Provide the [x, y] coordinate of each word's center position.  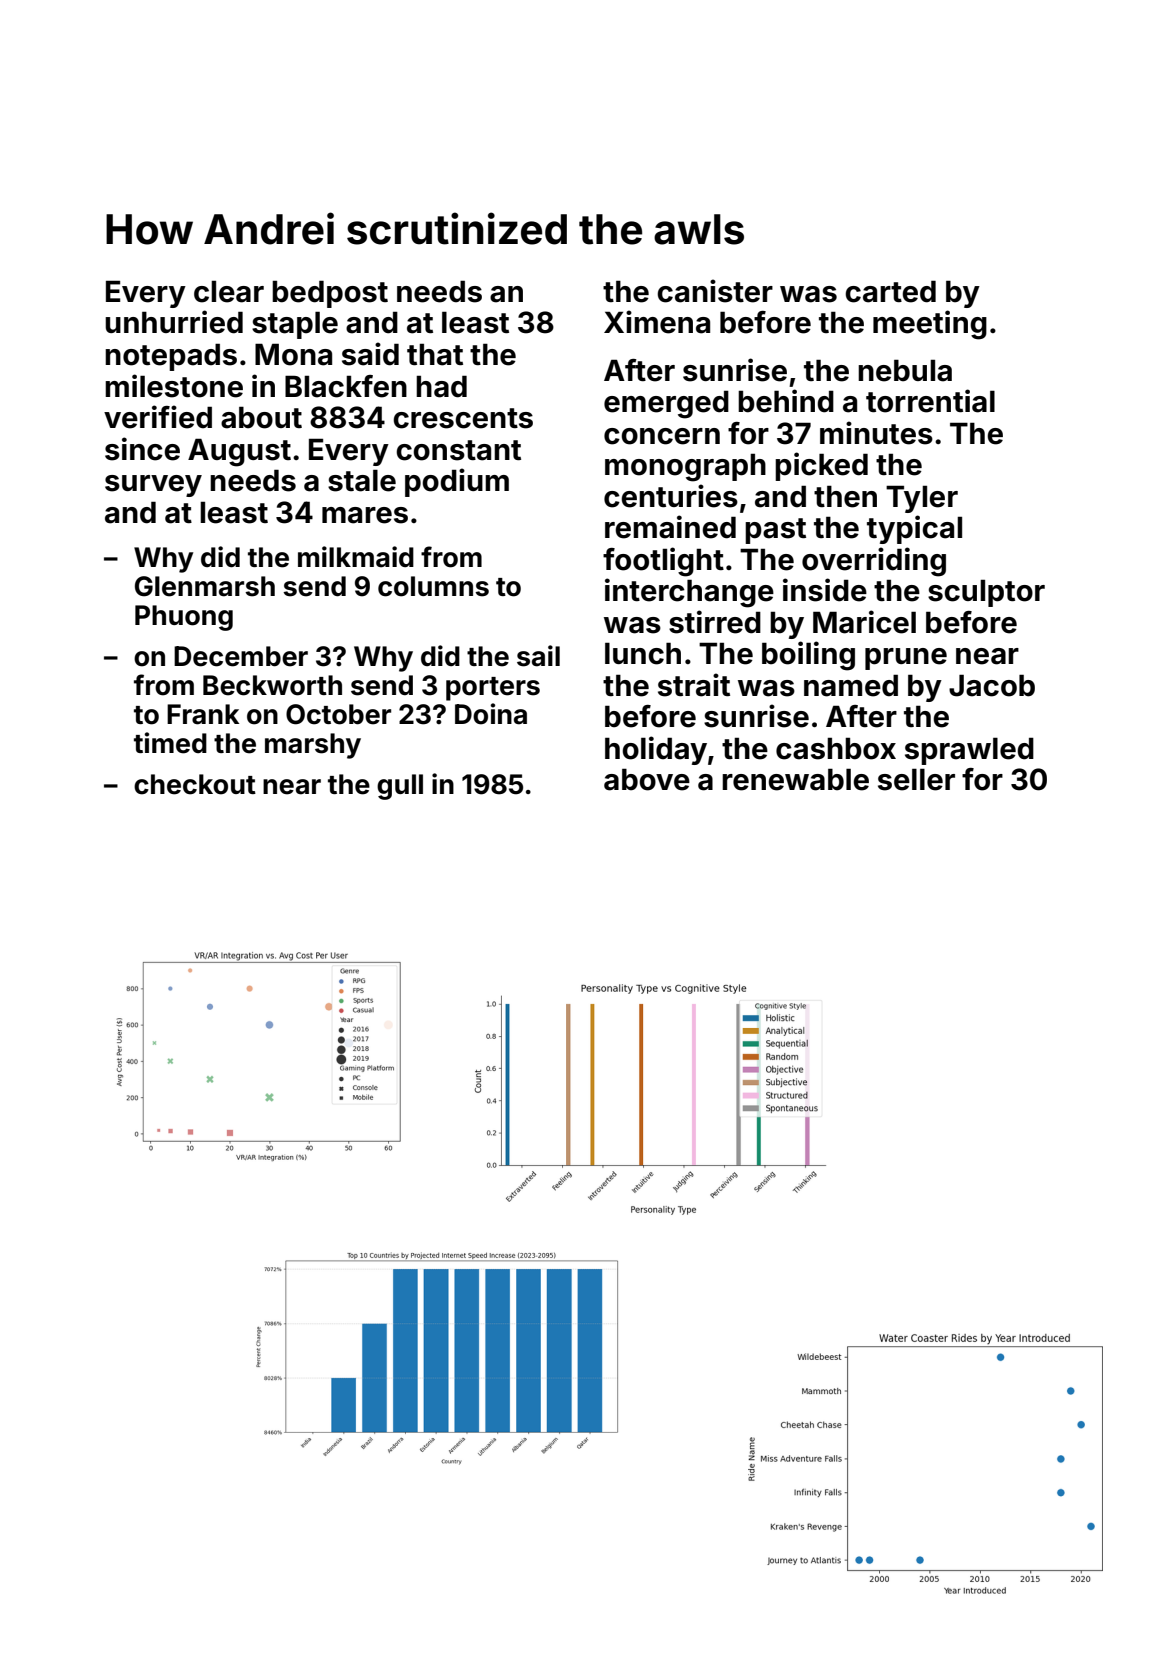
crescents [463, 418]
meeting [930, 325]
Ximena [657, 322]
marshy [313, 746]
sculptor [986, 593]
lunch [643, 653]
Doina [491, 714]
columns [433, 586]
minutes [876, 433]
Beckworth [272, 685]
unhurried [174, 322]
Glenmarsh [205, 586]
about [261, 417]
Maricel [864, 622]
